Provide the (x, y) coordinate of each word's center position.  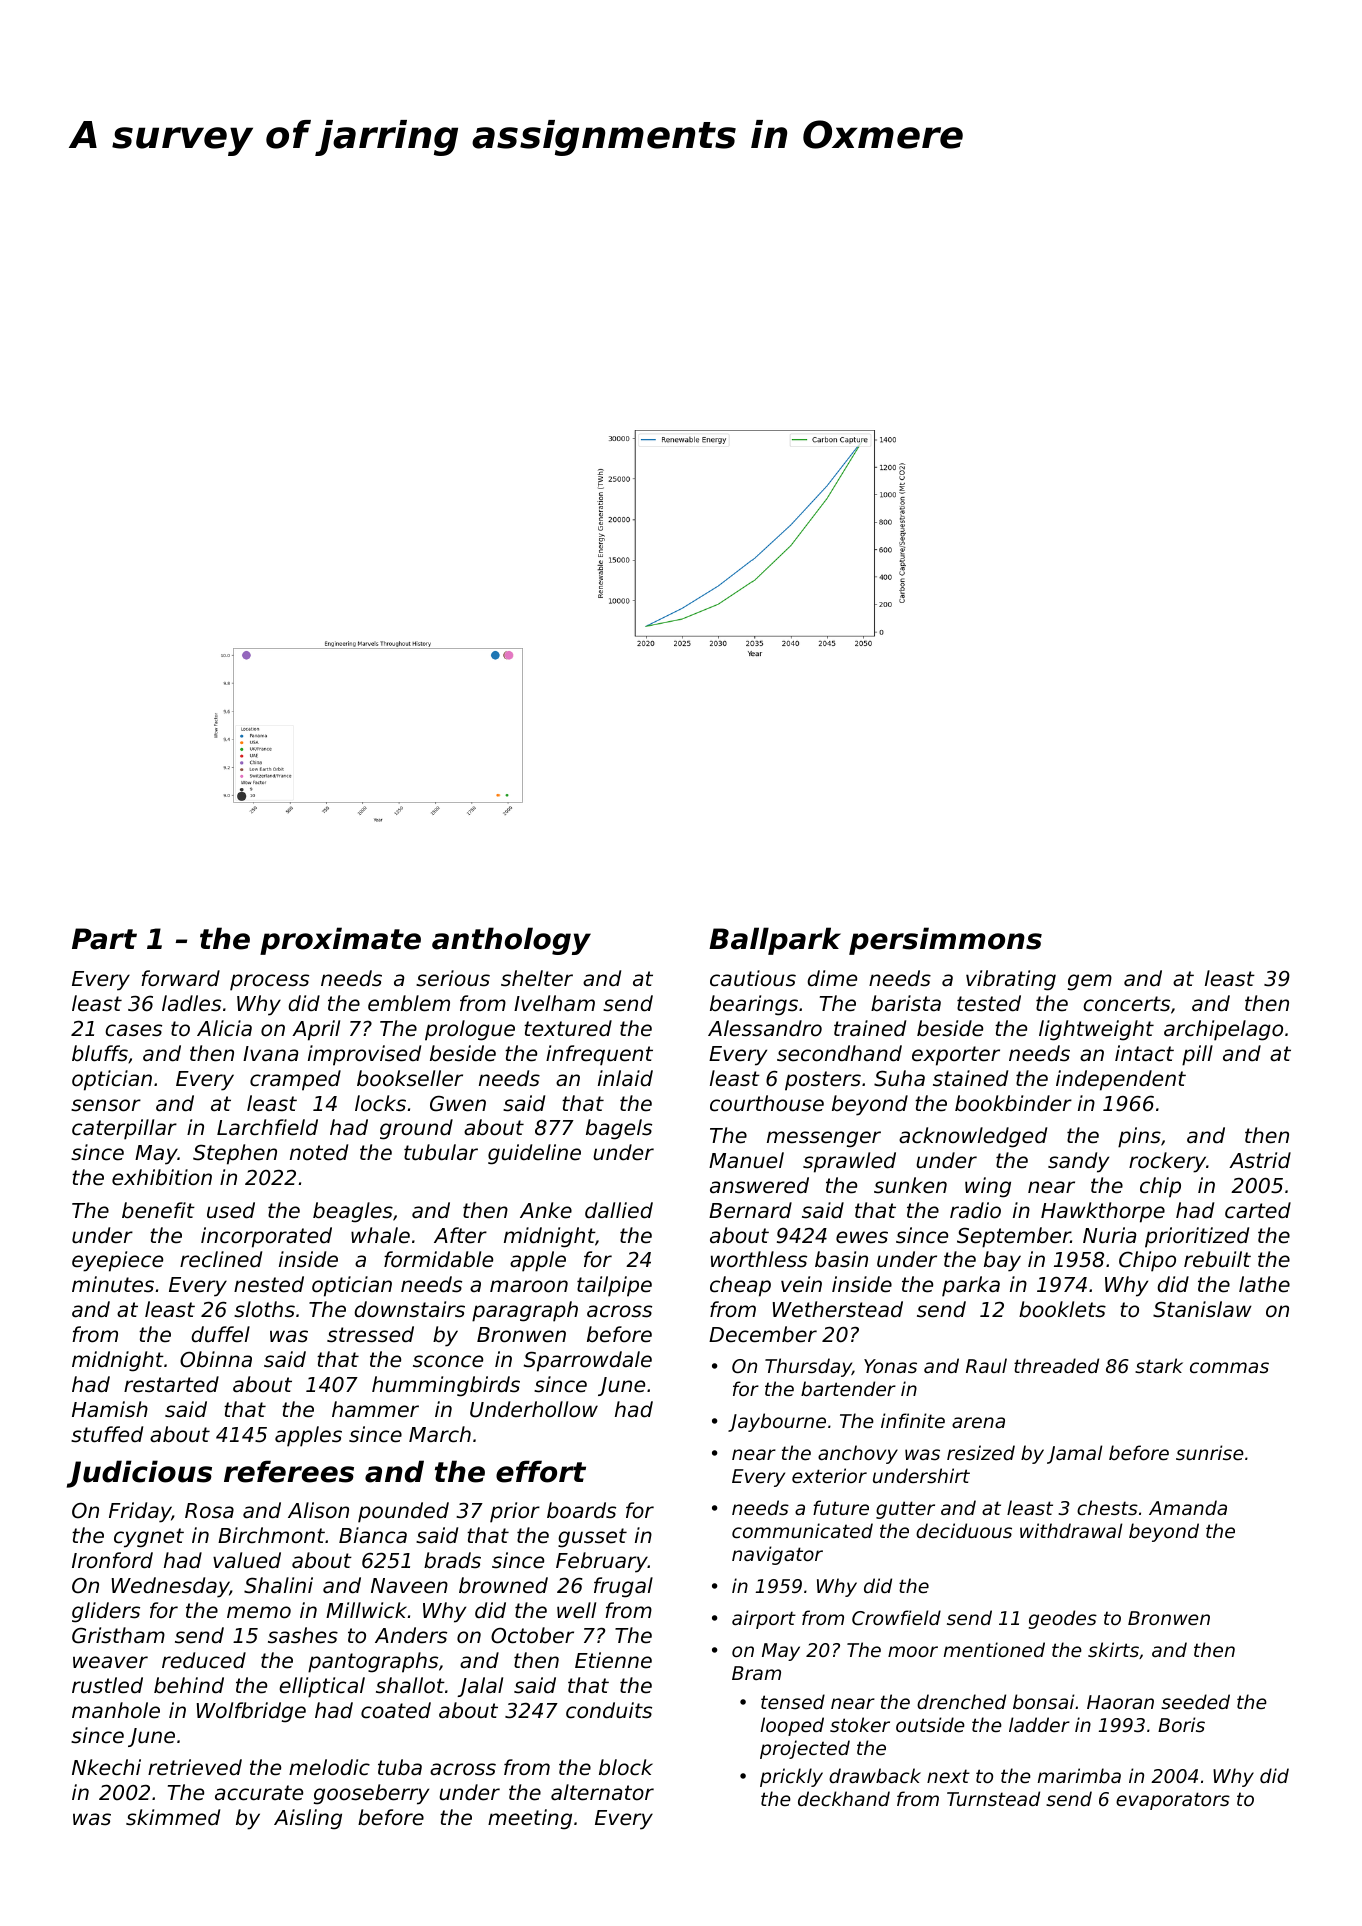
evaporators (1173, 1801)
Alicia (224, 1028)
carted (1258, 1210)
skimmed (173, 1817)
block (626, 1767)
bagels (619, 1129)
